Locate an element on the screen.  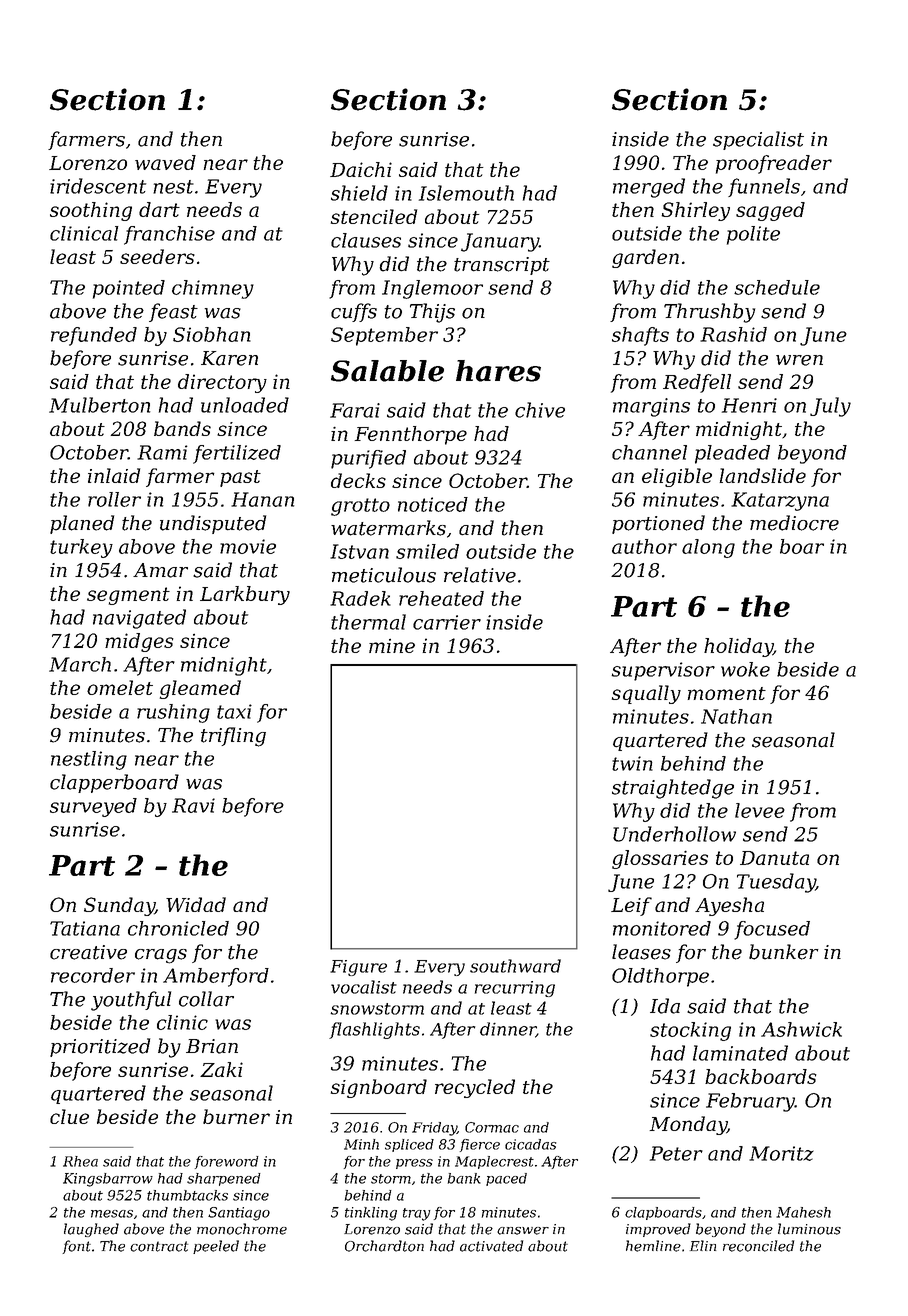
July is located at coordinates (830, 407).
